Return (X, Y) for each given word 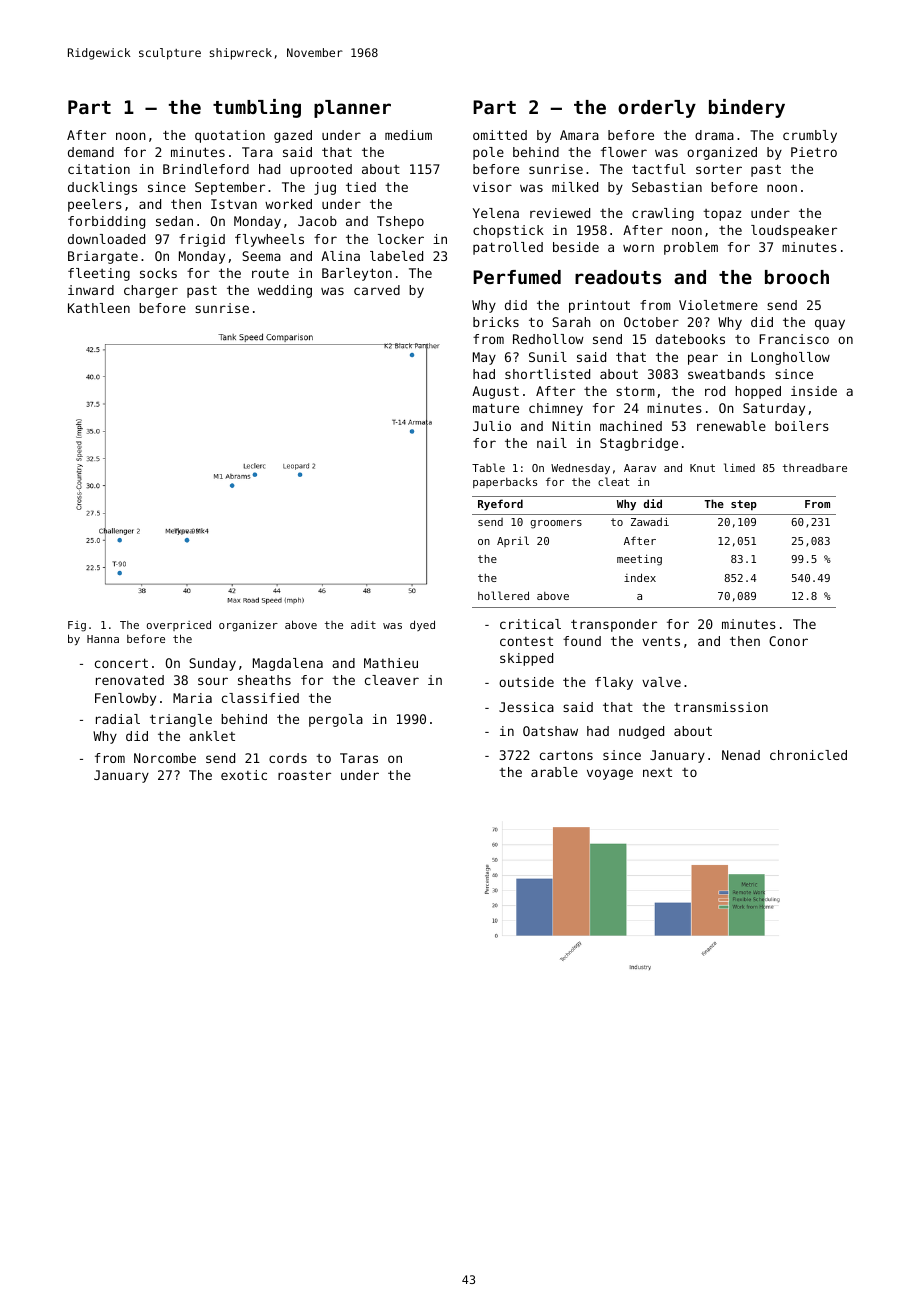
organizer (248, 626)
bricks (496, 322)
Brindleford (206, 169)
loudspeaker (794, 231)
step (744, 505)
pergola (336, 720)
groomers (556, 524)
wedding (285, 291)
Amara (579, 135)
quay (830, 324)
